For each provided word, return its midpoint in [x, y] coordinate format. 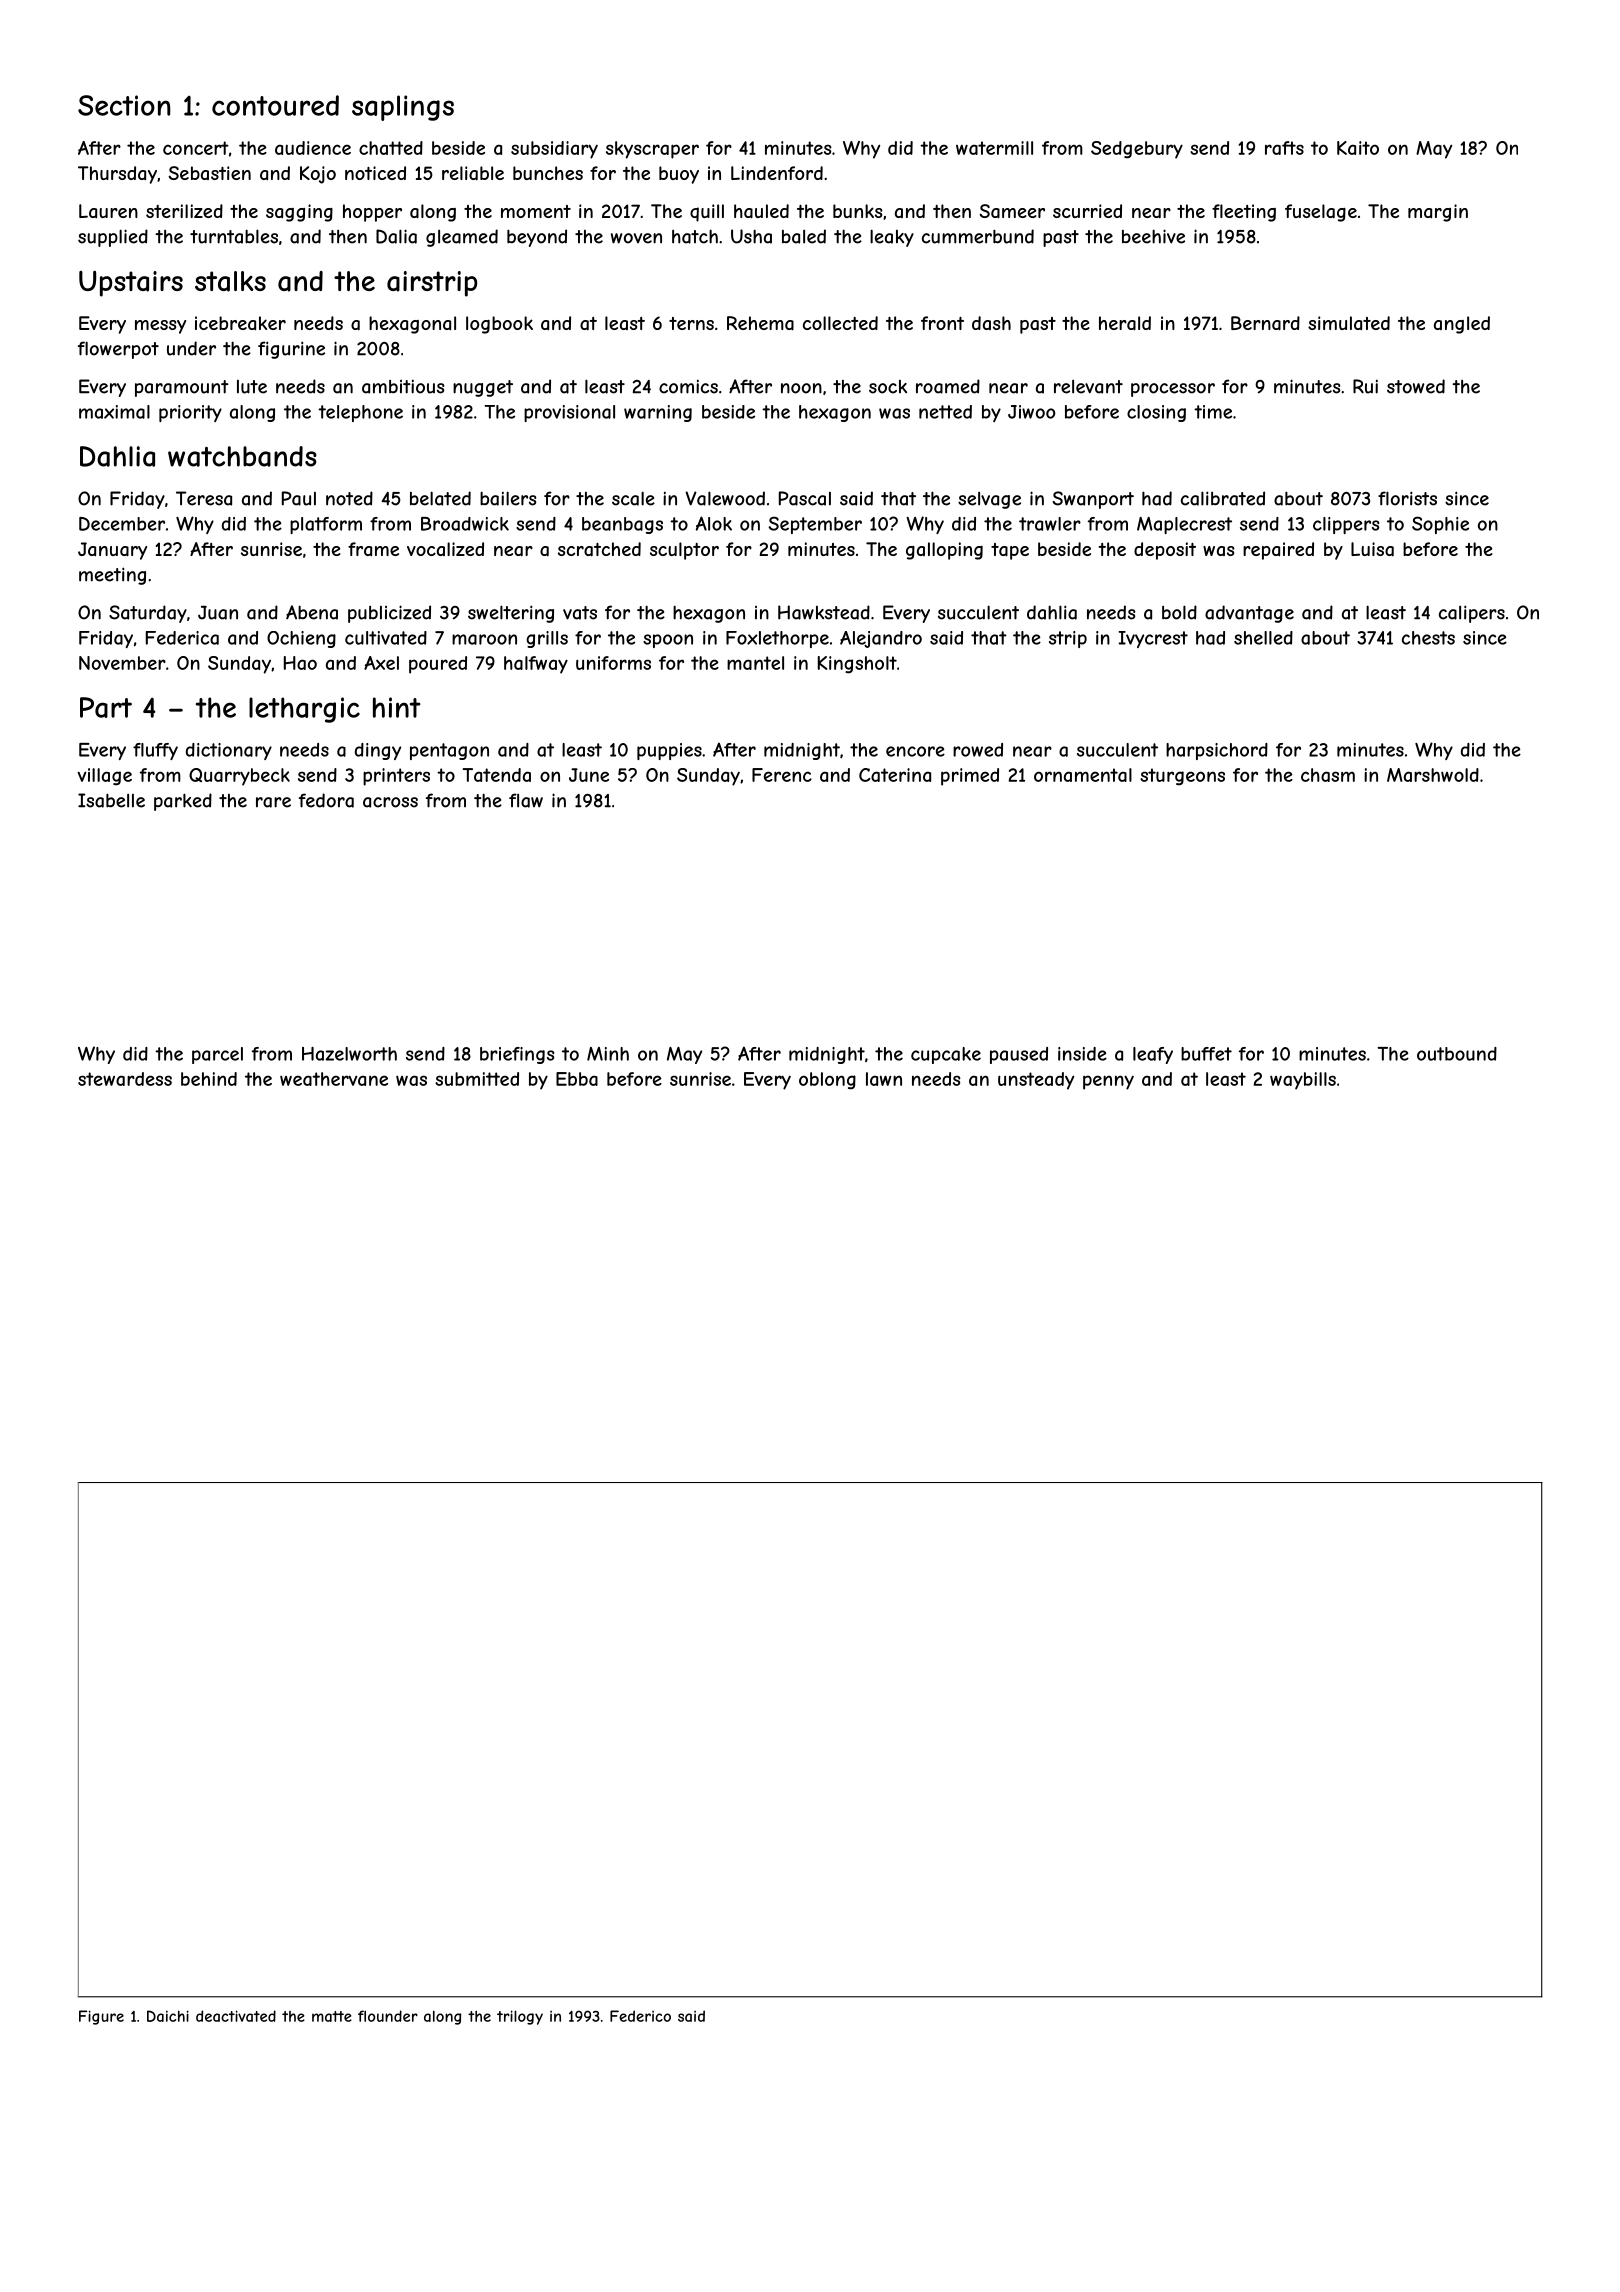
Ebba [577, 1079]
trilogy [520, 2017]
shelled [1263, 638]
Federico [640, 2016]
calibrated [1223, 498]
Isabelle [111, 800]
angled [1462, 325]
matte [332, 2016]
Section [124, 105]
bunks [858, 211]
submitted [477, 1079]
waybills [1303, 1081]
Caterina [895, 775]
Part [106, 707]
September [815, 525]
